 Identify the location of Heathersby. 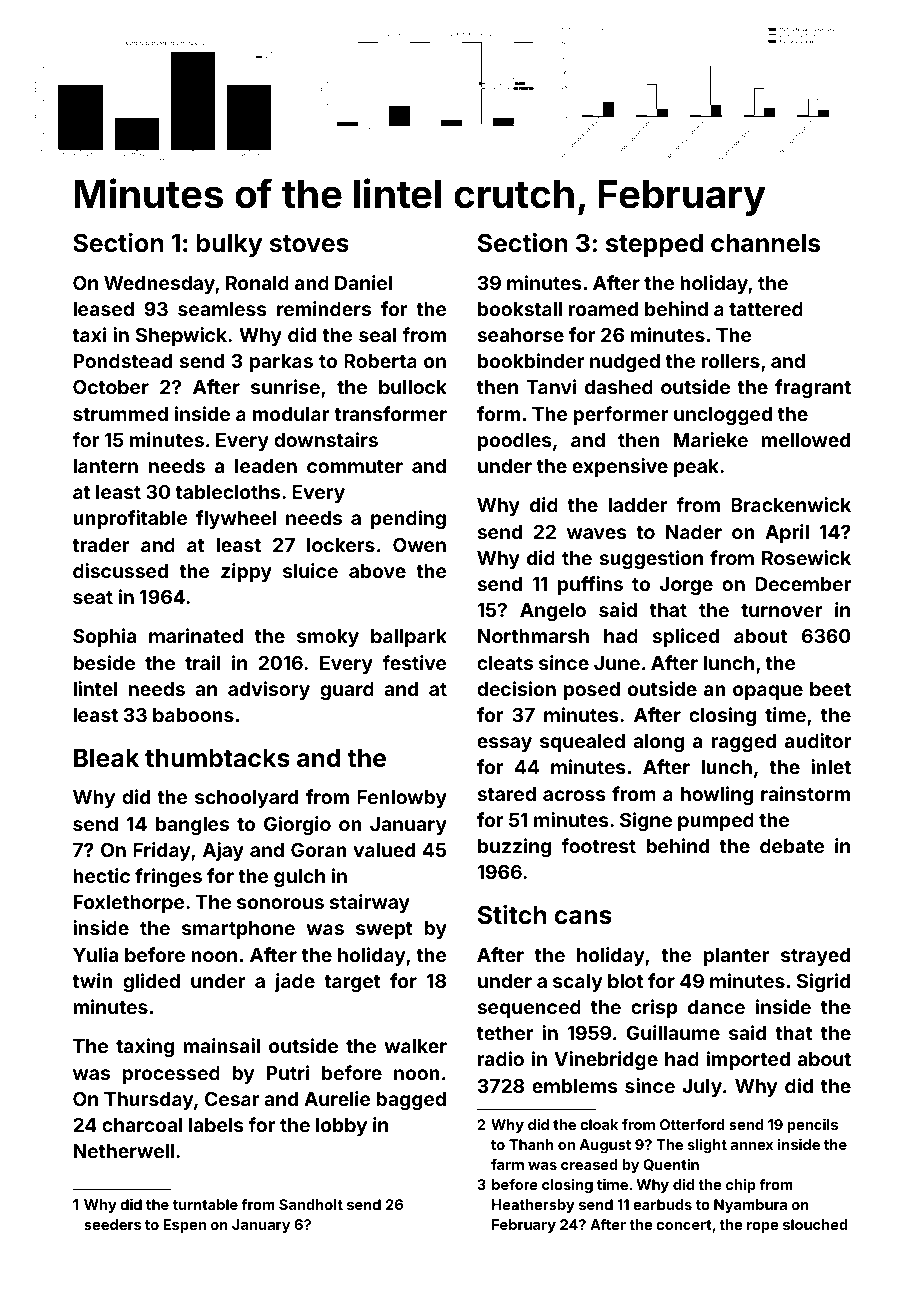
(533, 1206).
